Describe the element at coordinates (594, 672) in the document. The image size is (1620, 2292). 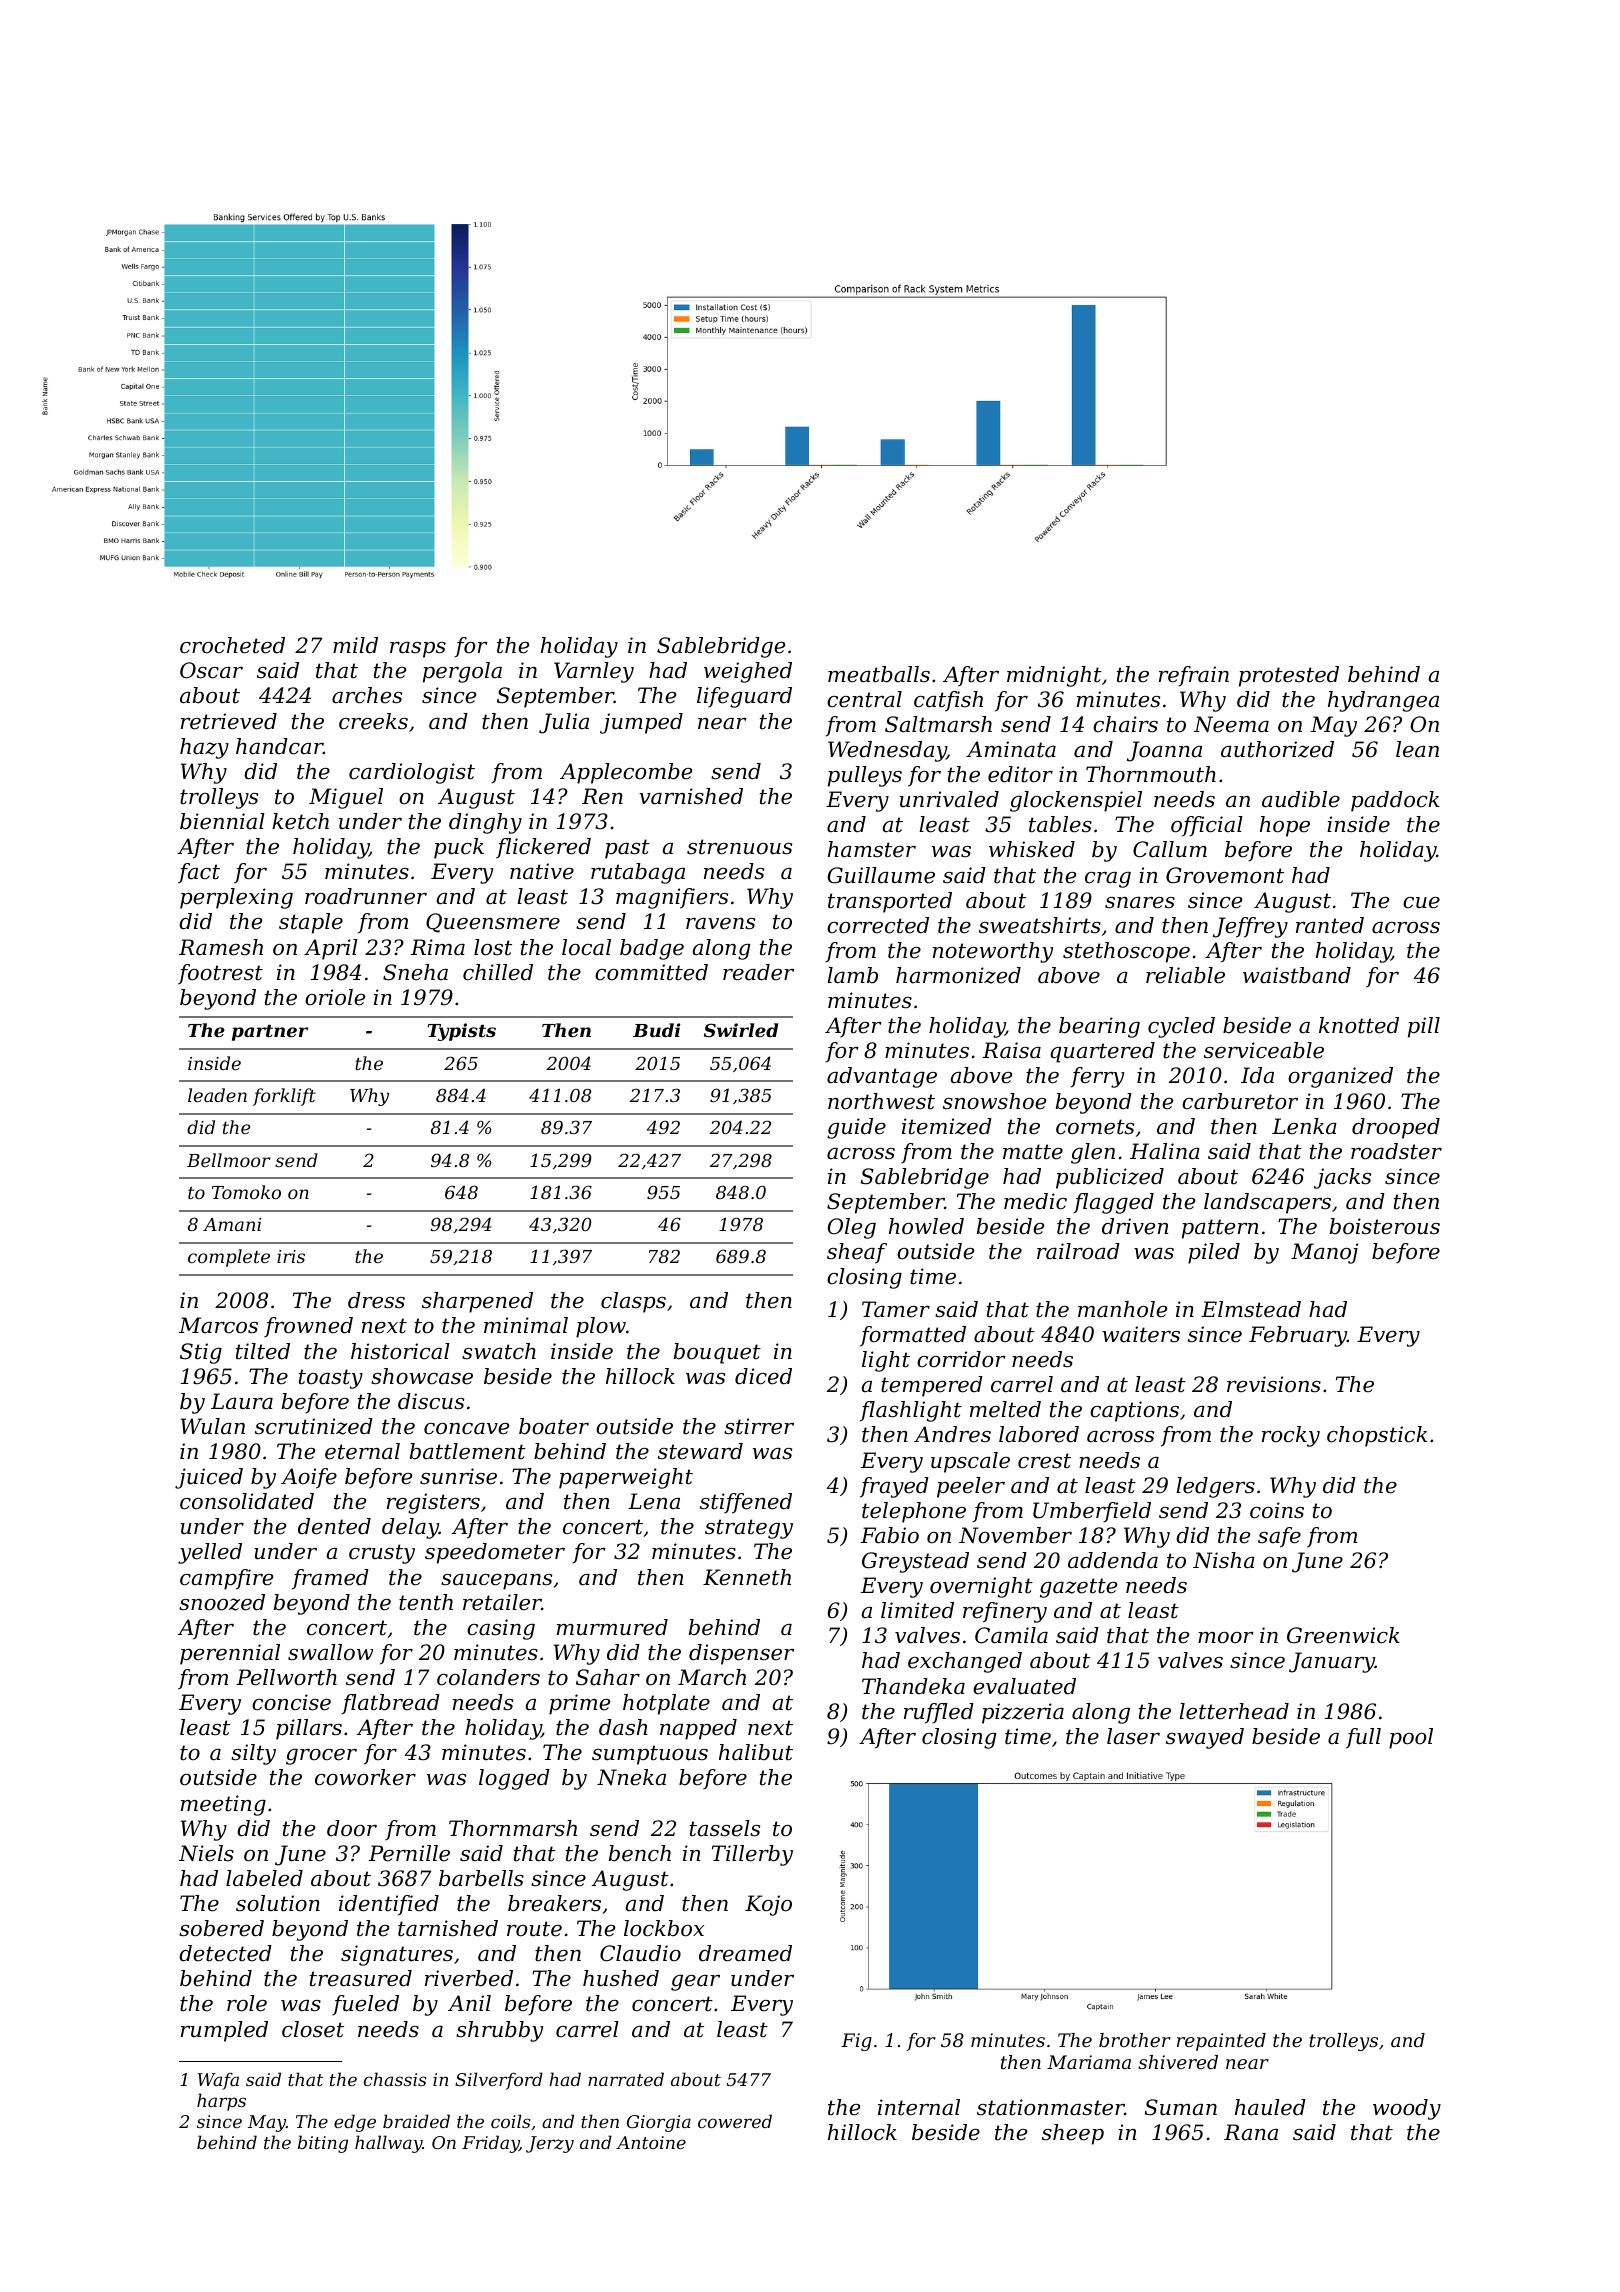
I see `Varnley` at that location.
